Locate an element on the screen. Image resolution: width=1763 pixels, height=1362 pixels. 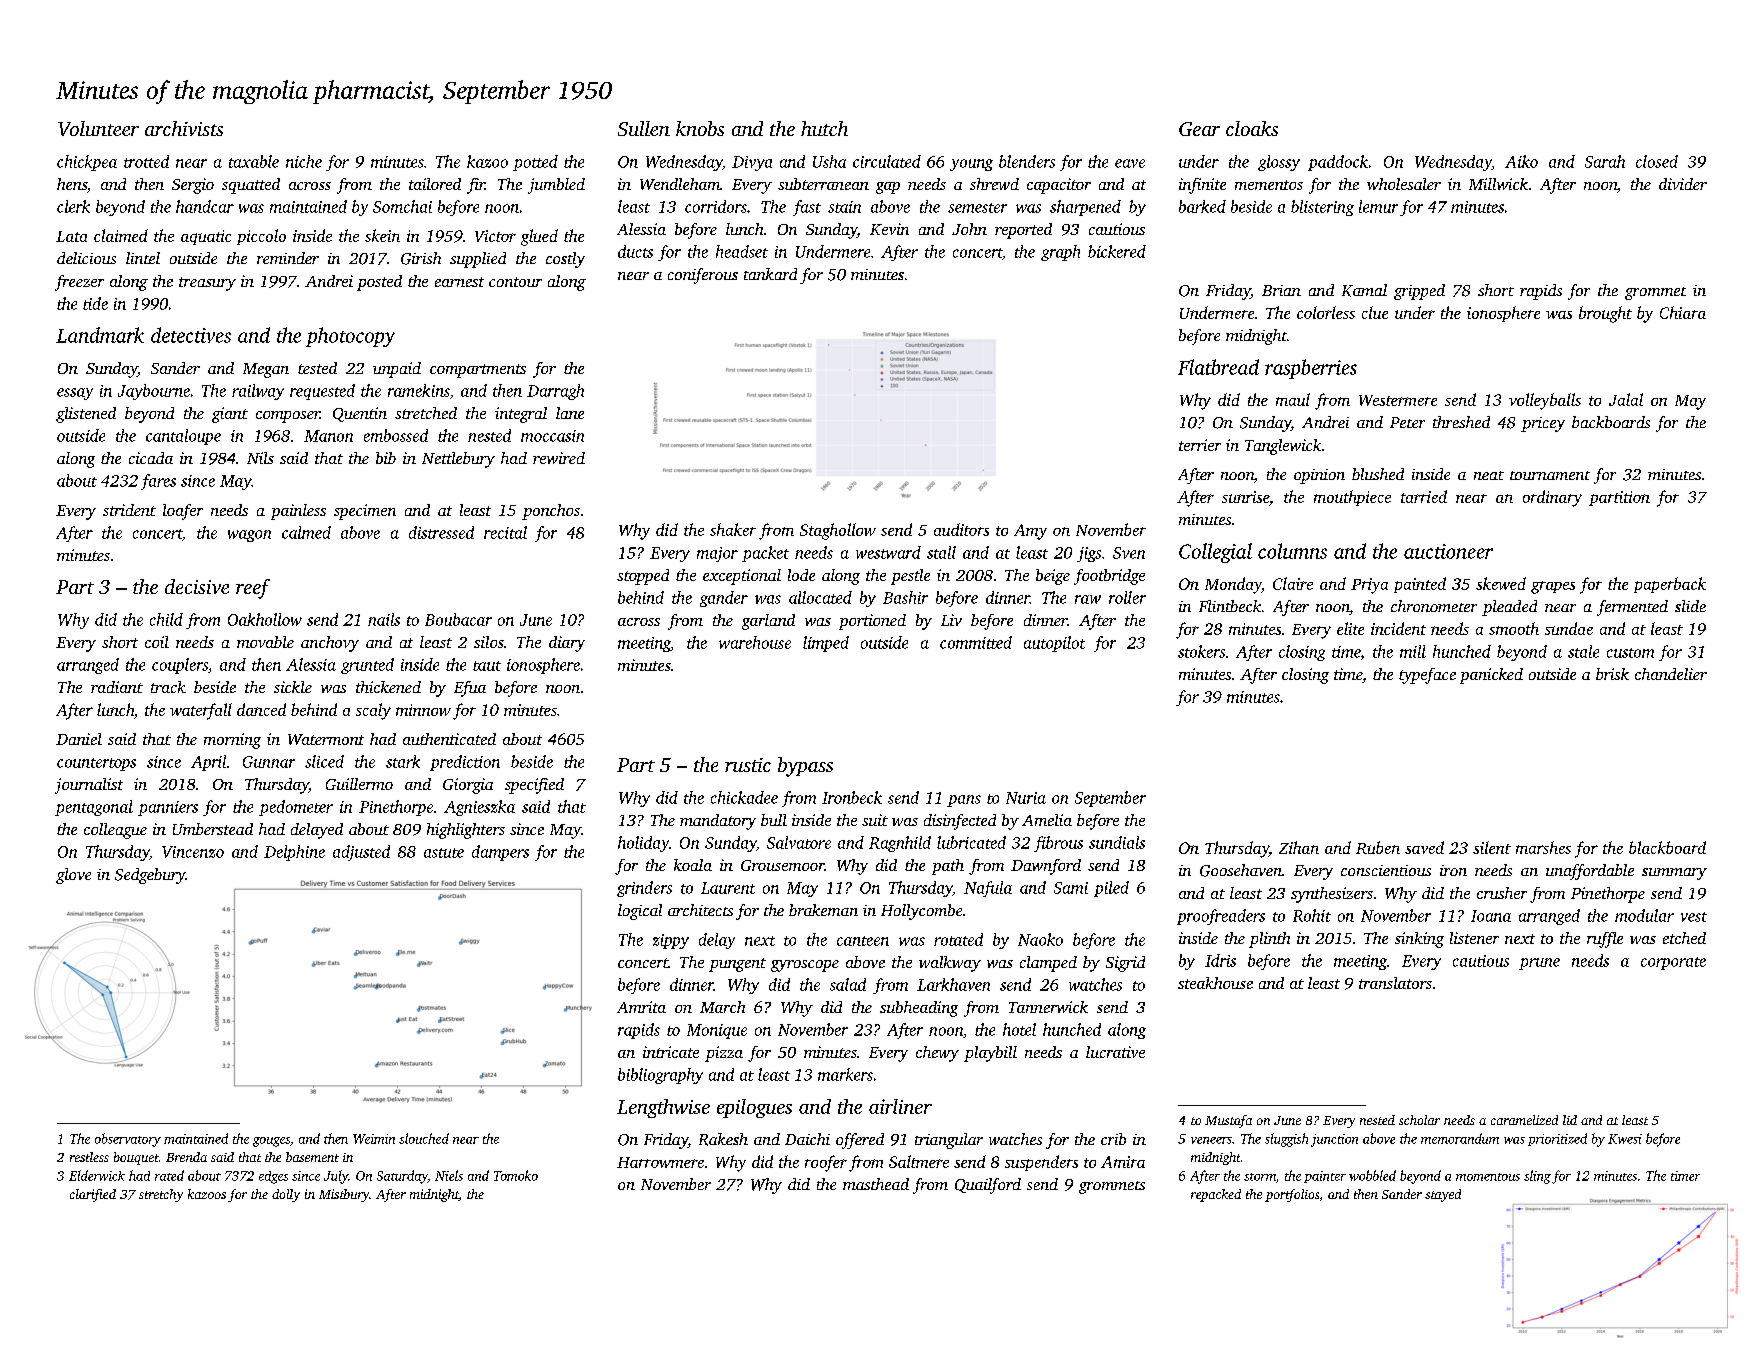
blackboard is located at coordinates (1667, 847).
